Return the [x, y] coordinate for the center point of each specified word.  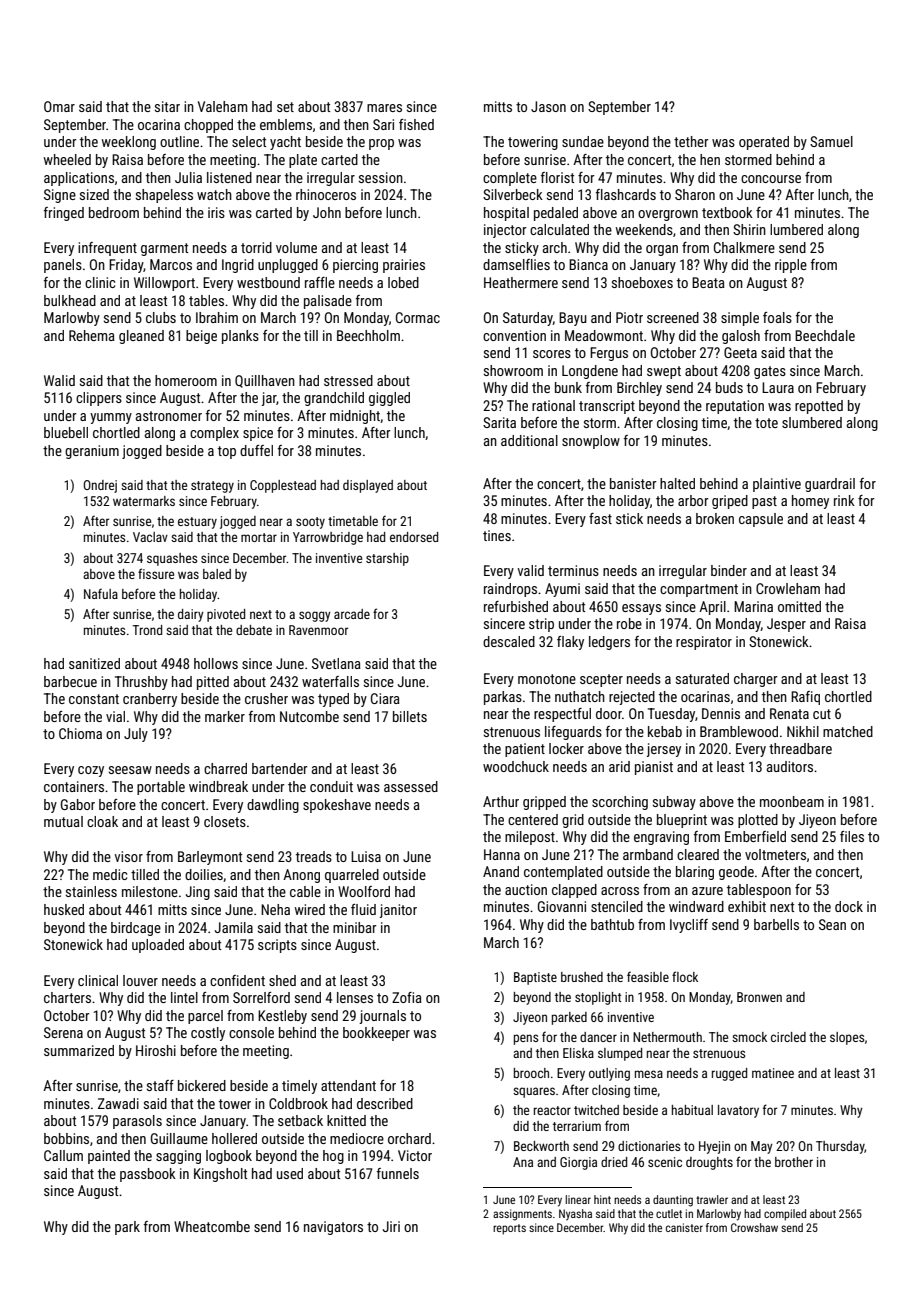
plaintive [777, 485]
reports [509, 1229]
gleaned [141, 337]
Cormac [418, 317]
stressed [348, 380]
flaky [570, 643]
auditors [790, 766]
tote [766, 423]
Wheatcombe [212, 1226]
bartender [280, 768]
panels [63, 266]
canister [684, 1227]
